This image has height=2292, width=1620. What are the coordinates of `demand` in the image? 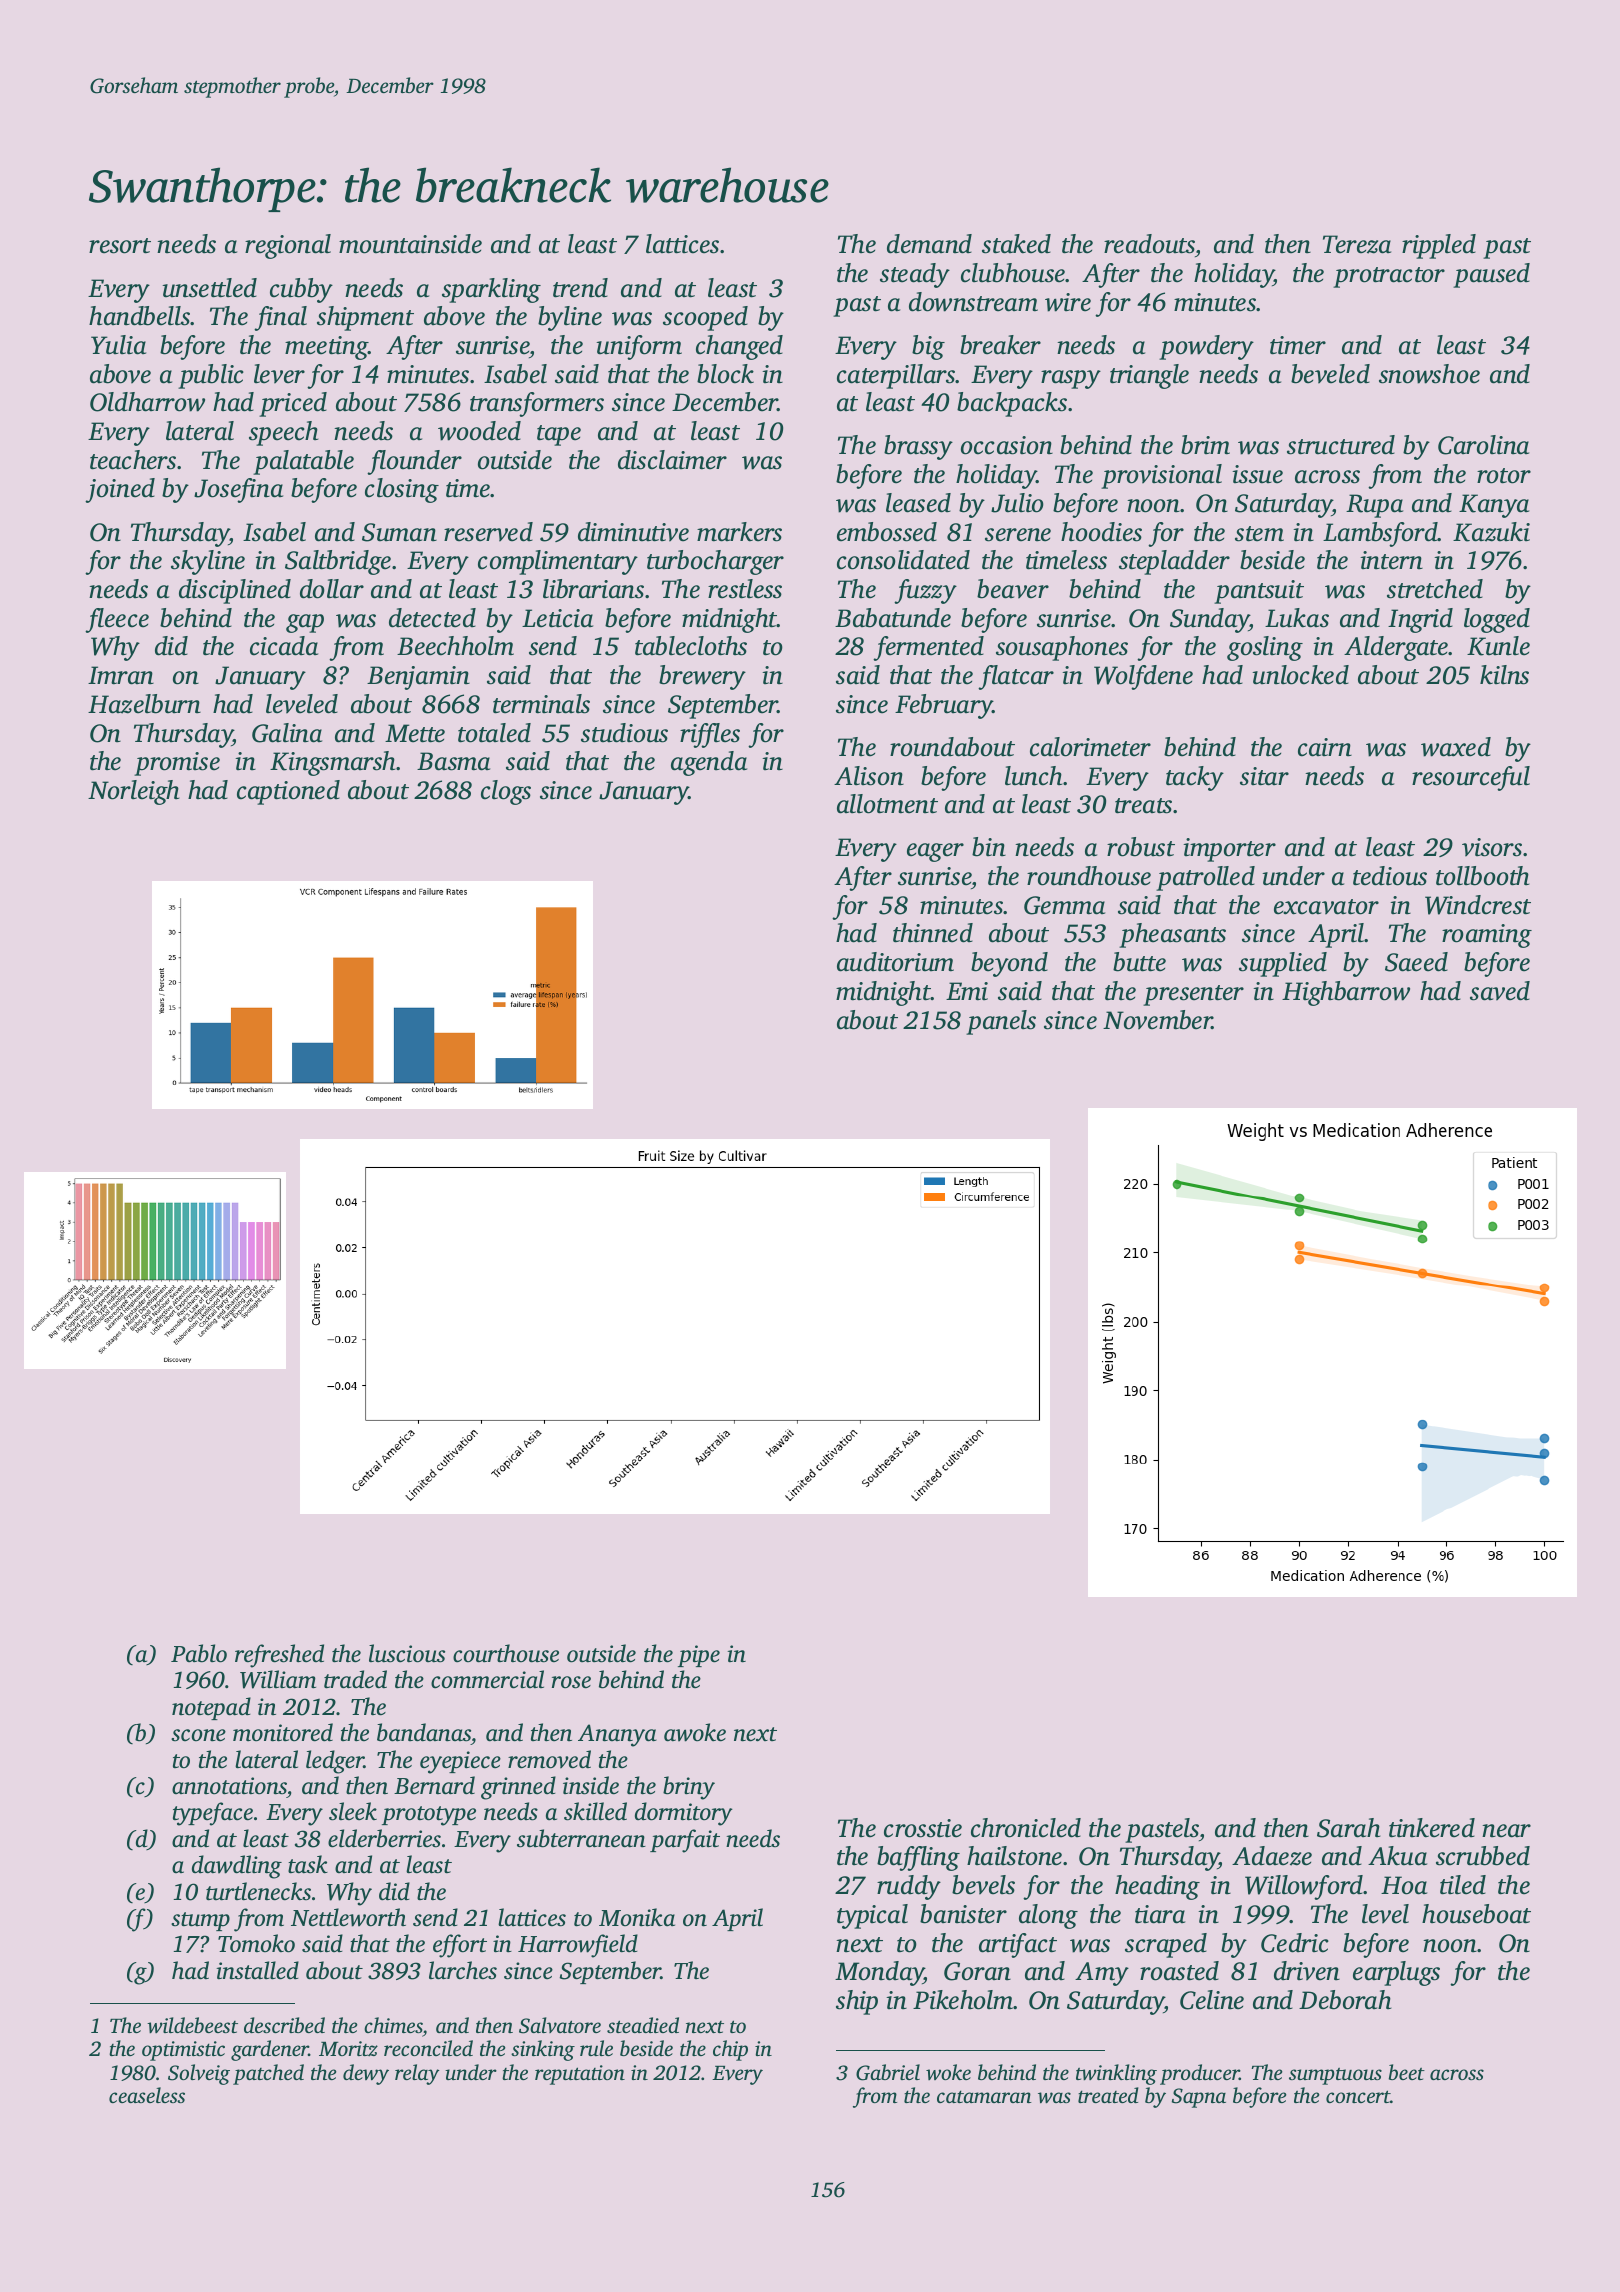 It's located at (929, 244).
